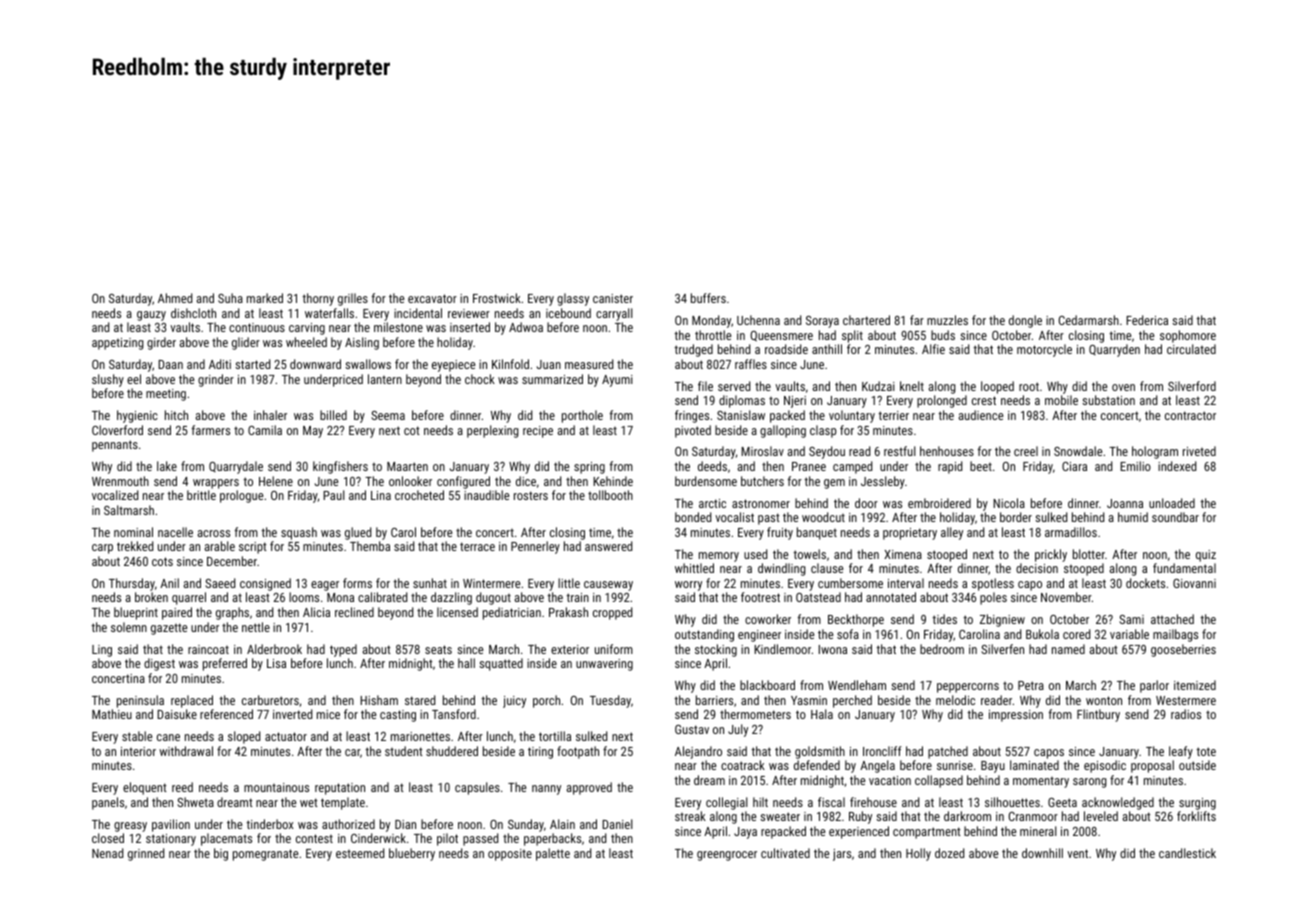  What do you see at coordinates (786, 349) in the image?
I see `roadside` at bounding box center [786, 349].
